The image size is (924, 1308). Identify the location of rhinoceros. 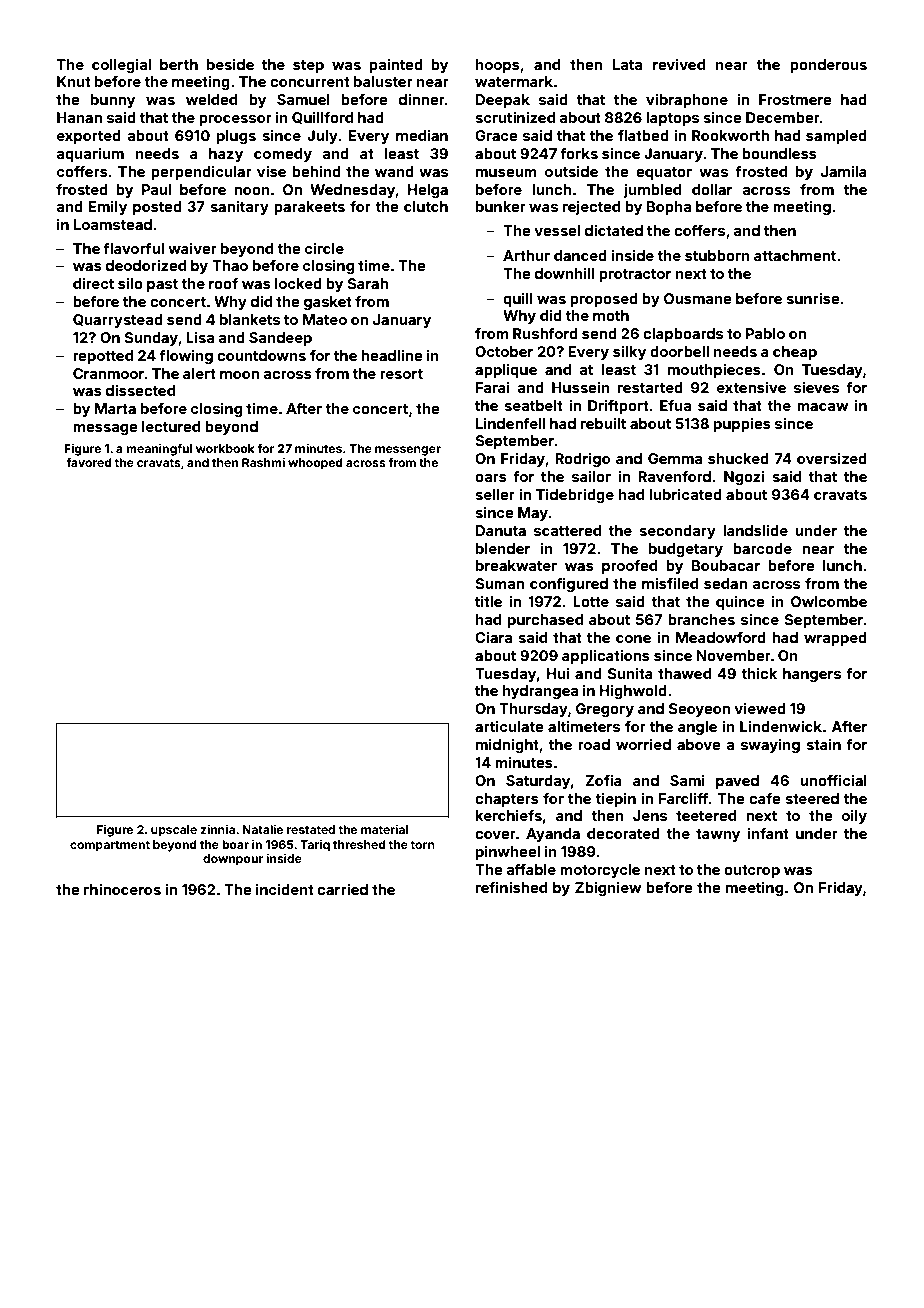
(122, 889).
